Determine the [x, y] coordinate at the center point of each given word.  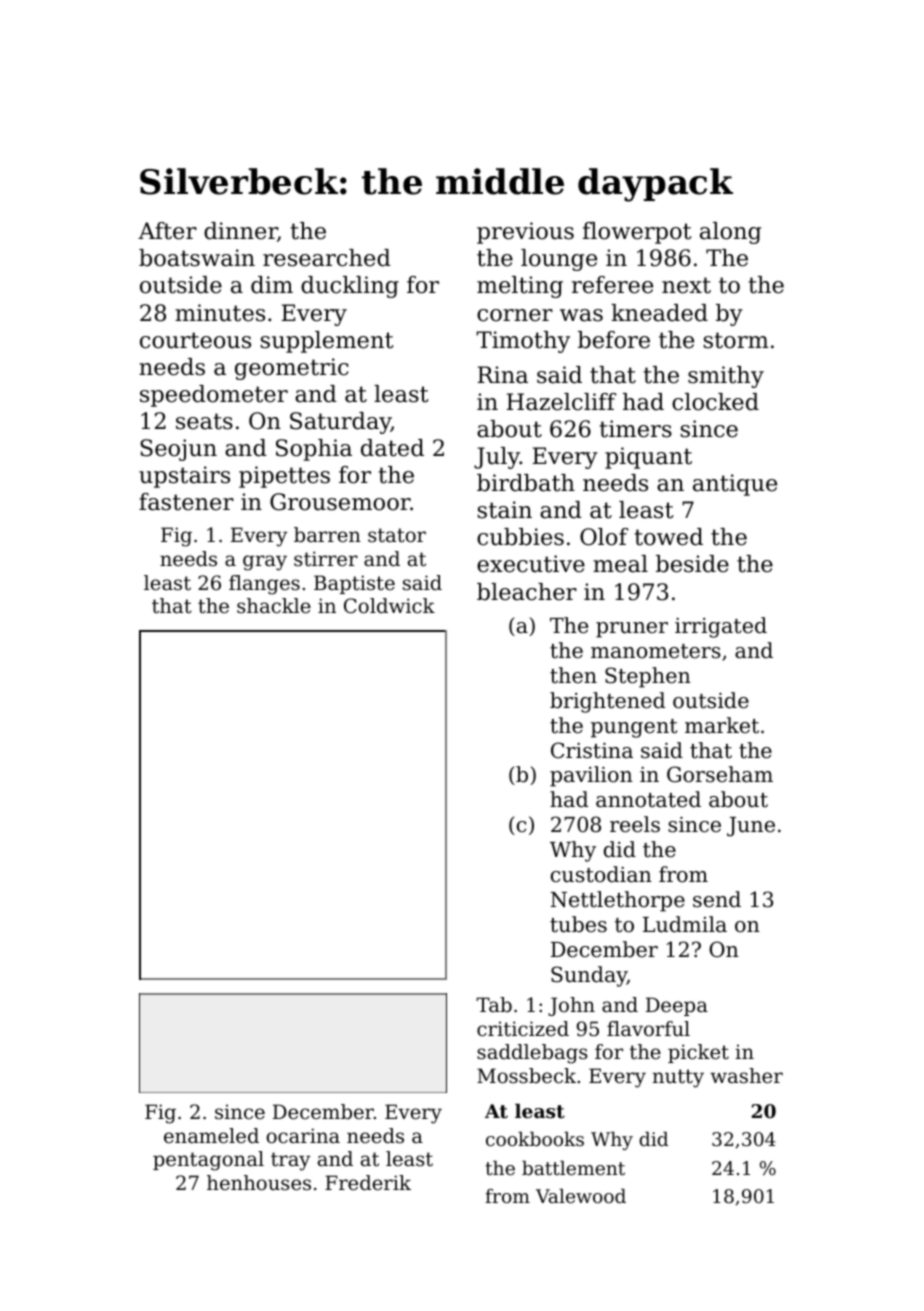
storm [736, 340]
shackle [274, 606]
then [573, 675]
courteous [195, 340]
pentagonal [208, 1161]
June [751, 827]
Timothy [523, 342]
